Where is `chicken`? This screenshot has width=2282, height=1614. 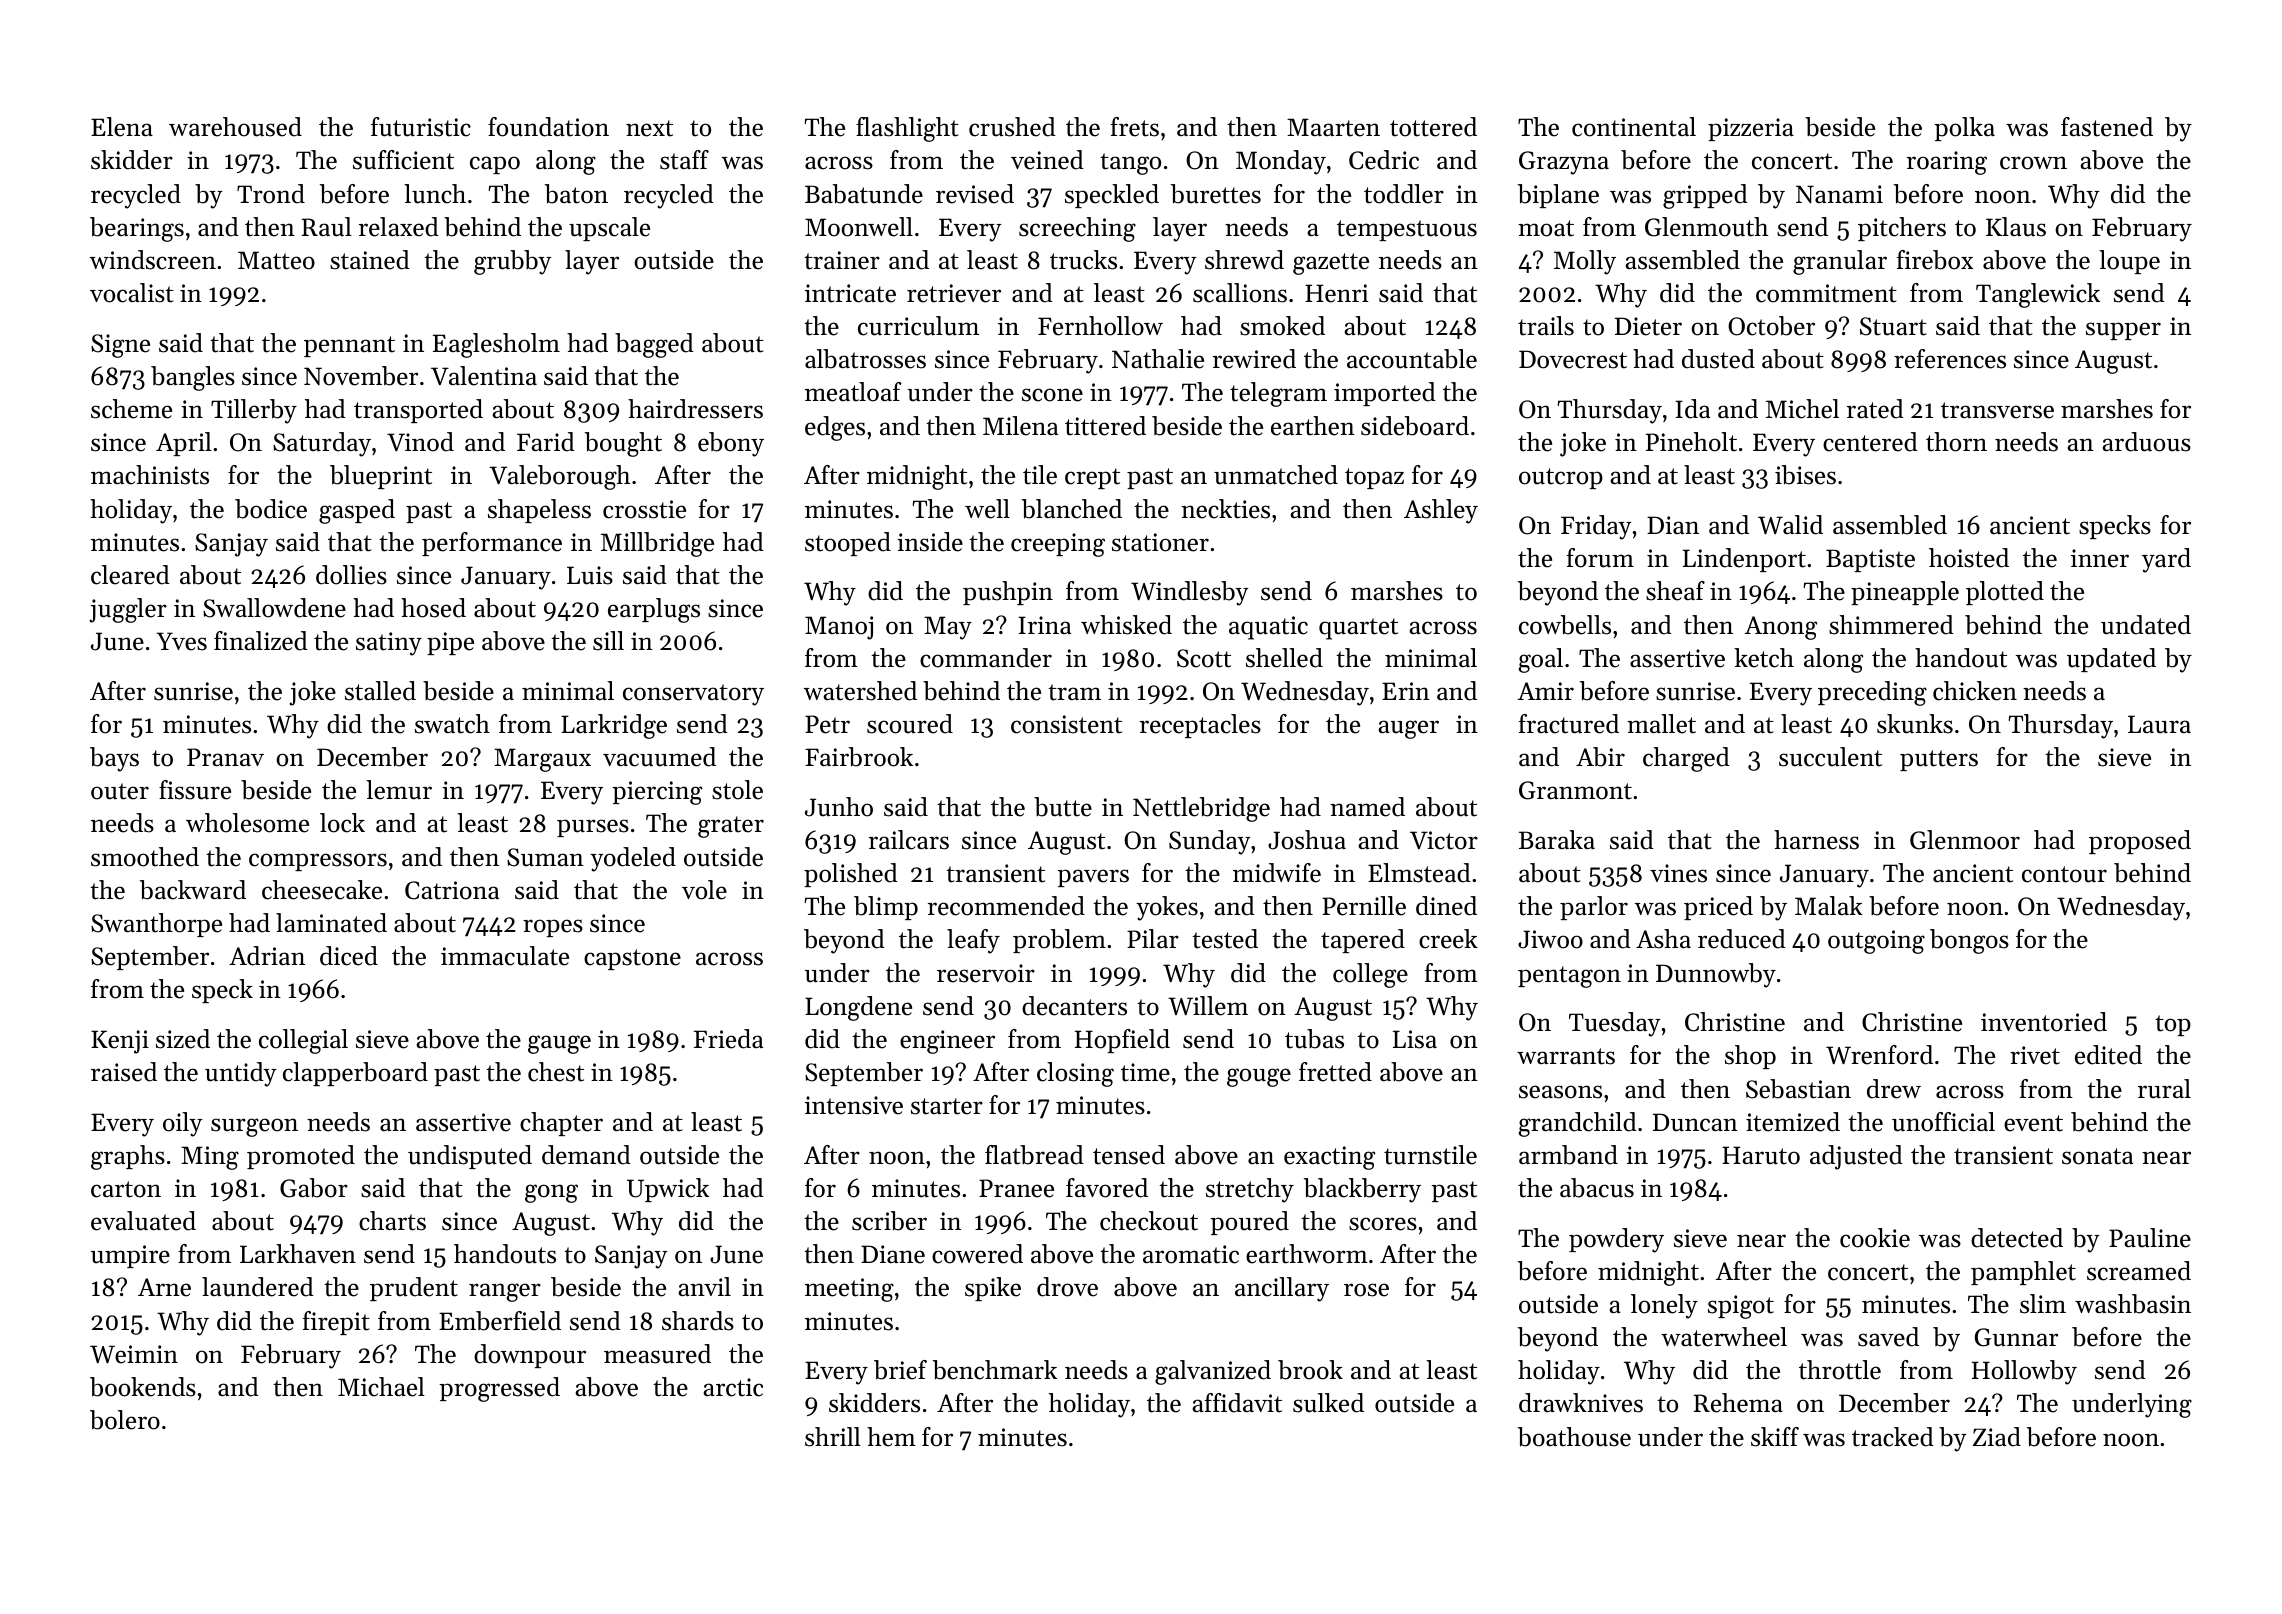 chicken is located at coordinates (1975, 691).
